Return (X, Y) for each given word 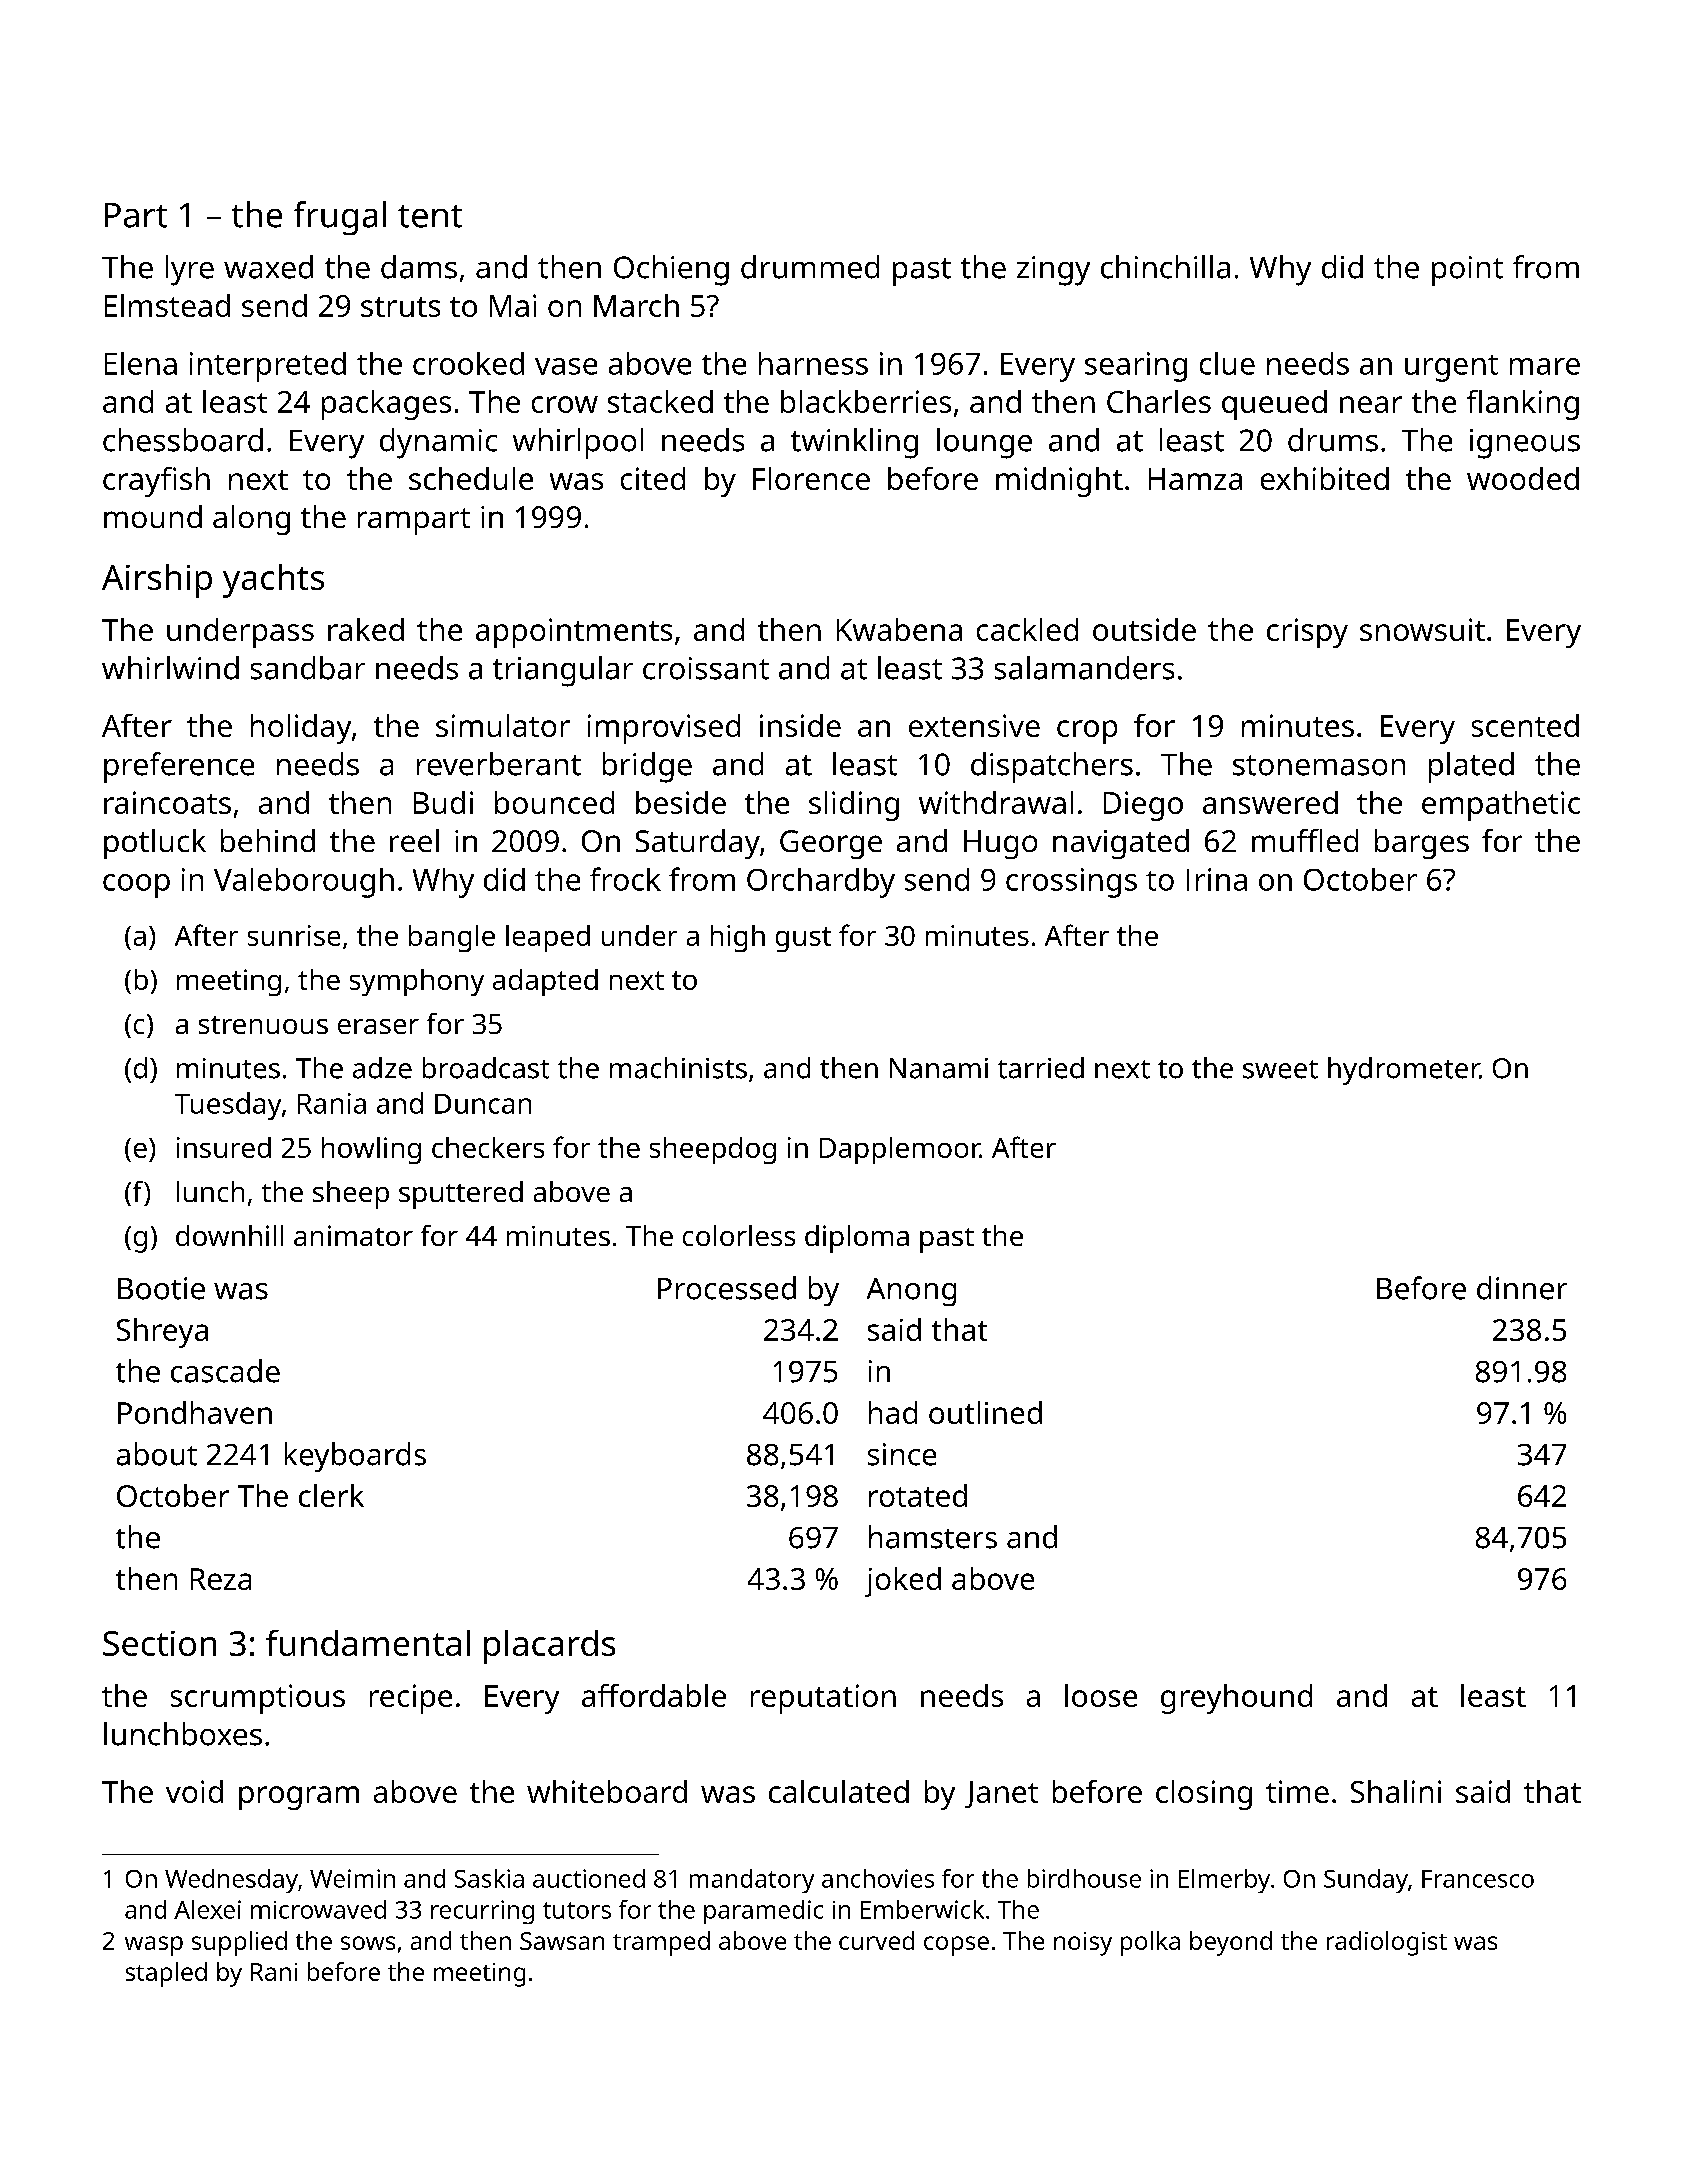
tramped (661, 1943)
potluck (155, 844)
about (157, 1454)
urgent (1451, 368)
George (831, 844)
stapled (166, 1974)
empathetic (1501, 806)
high (738, 938)
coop (136, 886)
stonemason (1319, 765)
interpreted (268, 367)
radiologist (1387, 1943)
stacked (660, 401)
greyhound (1236, 1699)
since (902, 1454)
